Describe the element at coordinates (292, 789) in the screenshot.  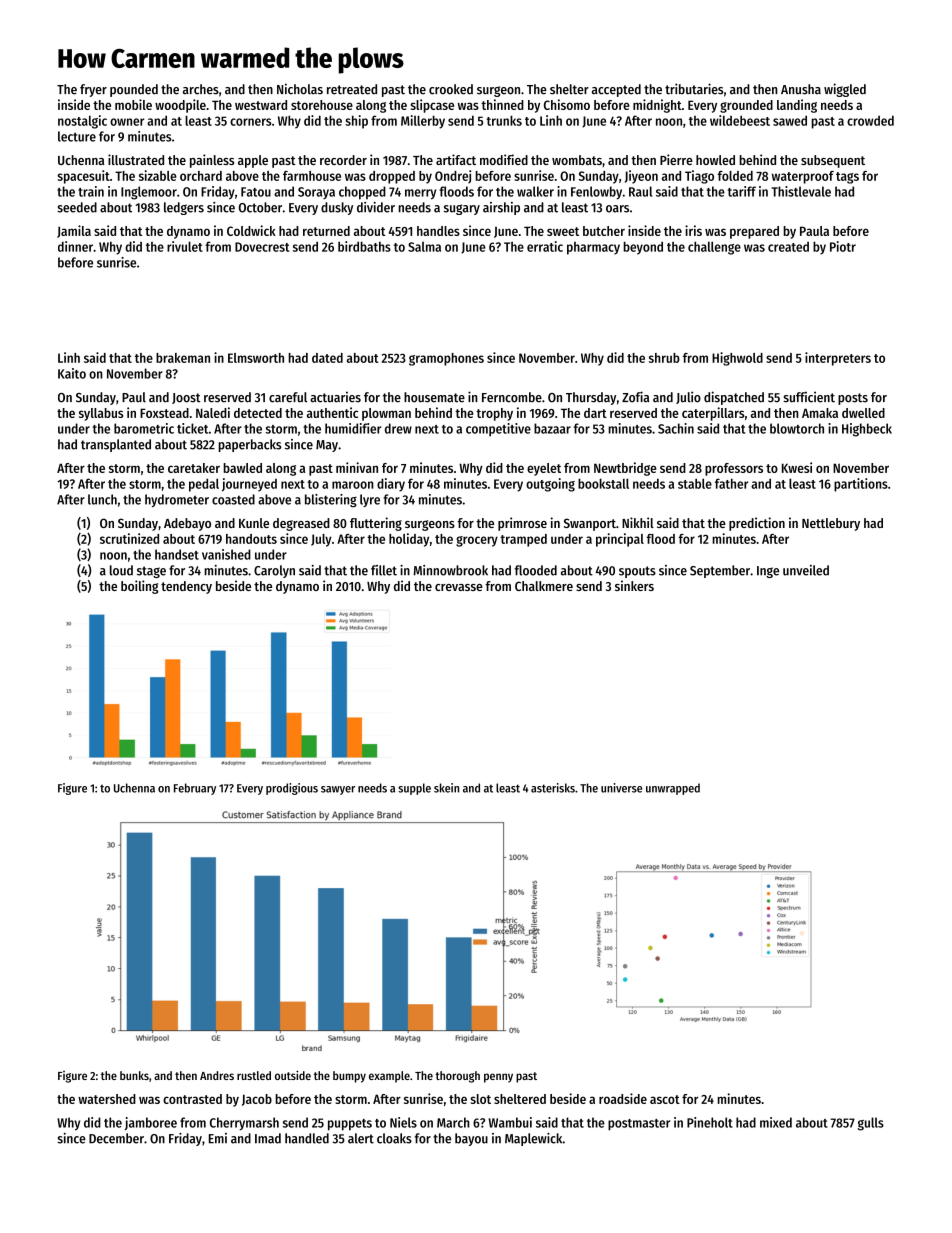
I see `prodigious` at that location.
